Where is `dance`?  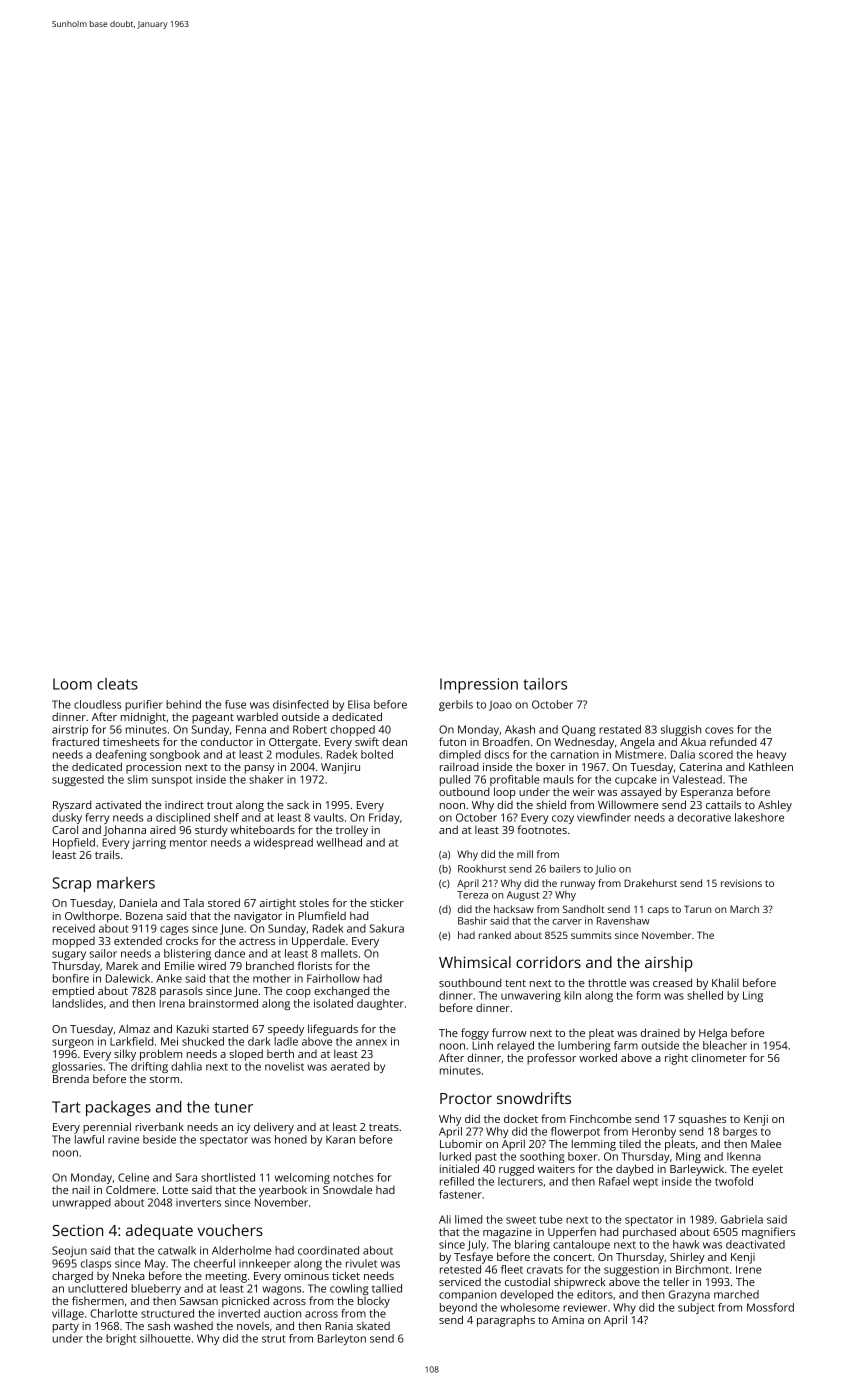
dance is located at coordinates (230, 953).
